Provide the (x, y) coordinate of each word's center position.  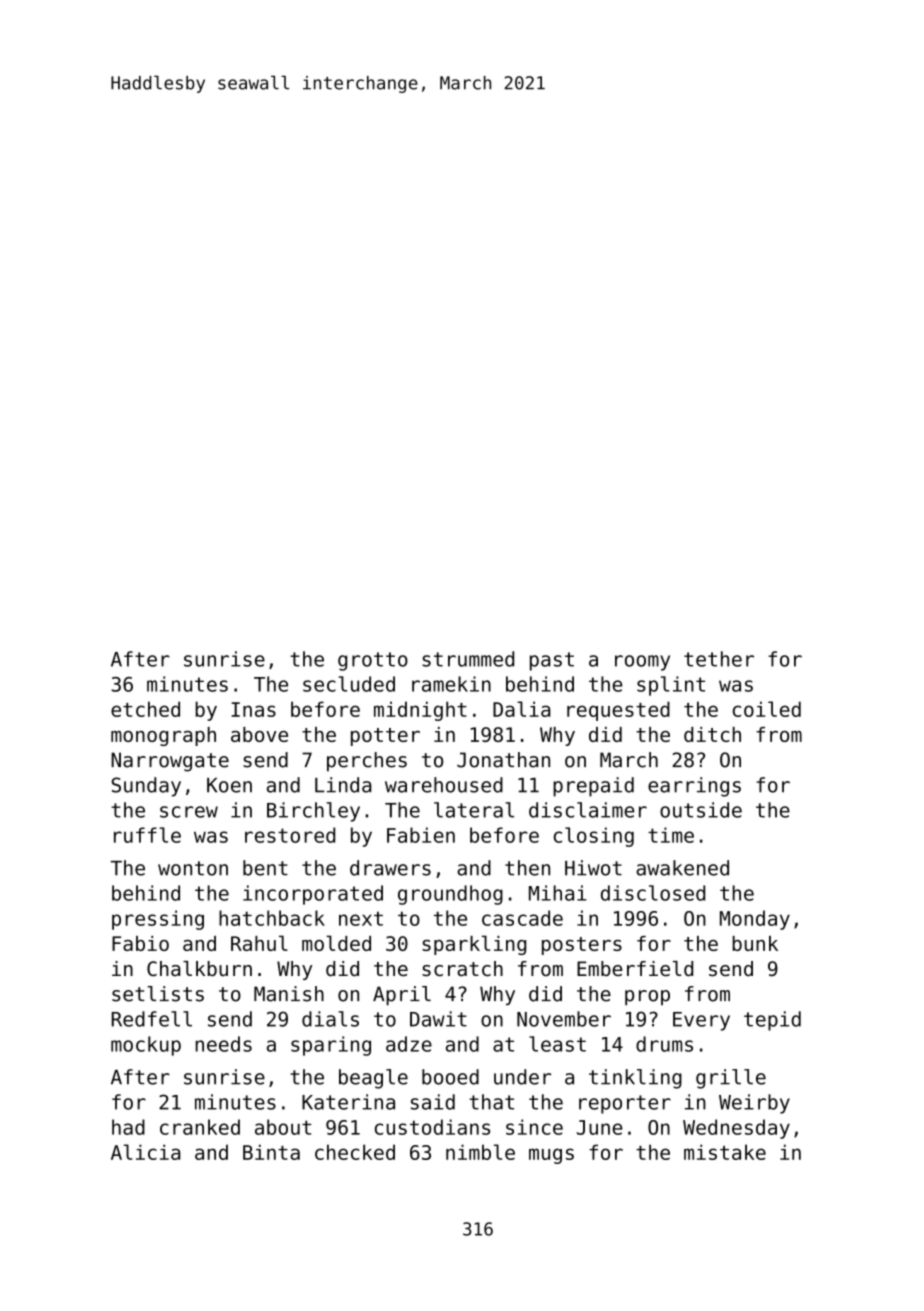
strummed (468, 659)
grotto (373, 661)
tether (719, 659)
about (283, 1127)
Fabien (421, 835)
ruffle (147, 835)
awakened (682, 868)
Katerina (348, 1102)
